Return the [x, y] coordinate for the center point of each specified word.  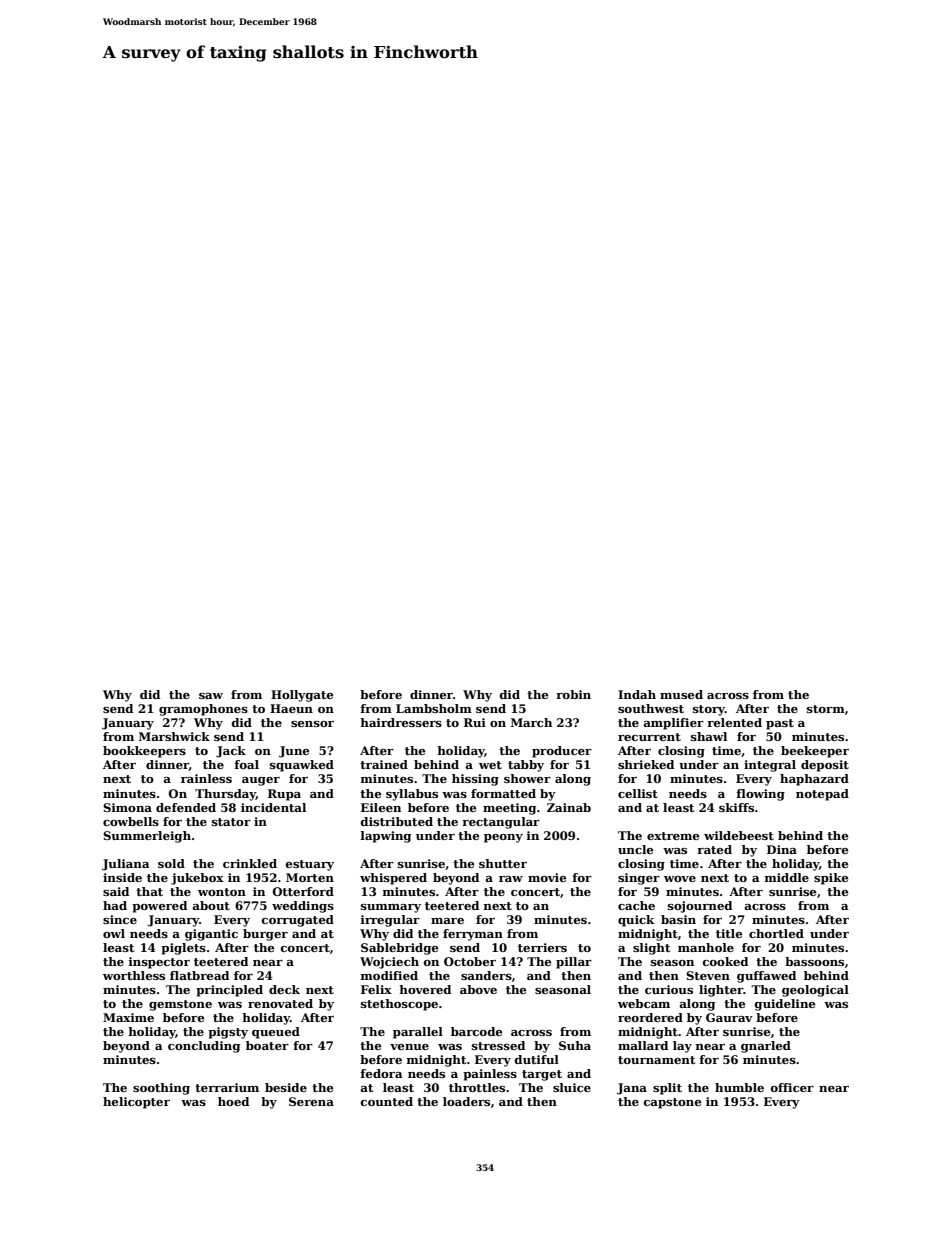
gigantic [211, 935]
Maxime [128, 1017]
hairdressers [401, 722]
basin [678, 919]
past [780, 724]
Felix [376, 989]
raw [511, 879]
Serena [311, 1101]
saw [211, 696]
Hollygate [302, 696]
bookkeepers [144, 752]
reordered [650, 1017]
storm [826, 709]
